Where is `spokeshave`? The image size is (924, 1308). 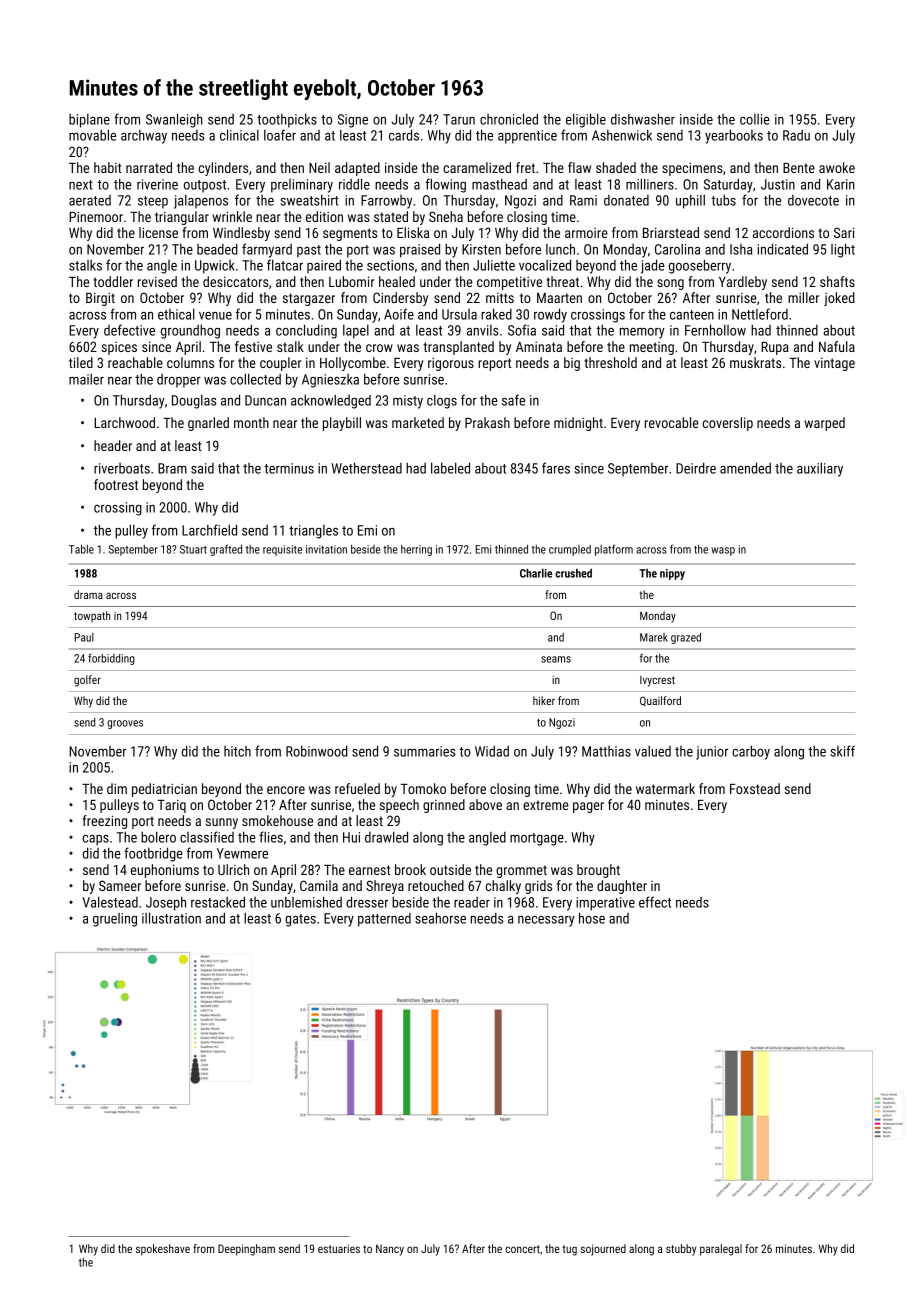
spokeshave is located at coordinates (163, 1250).
